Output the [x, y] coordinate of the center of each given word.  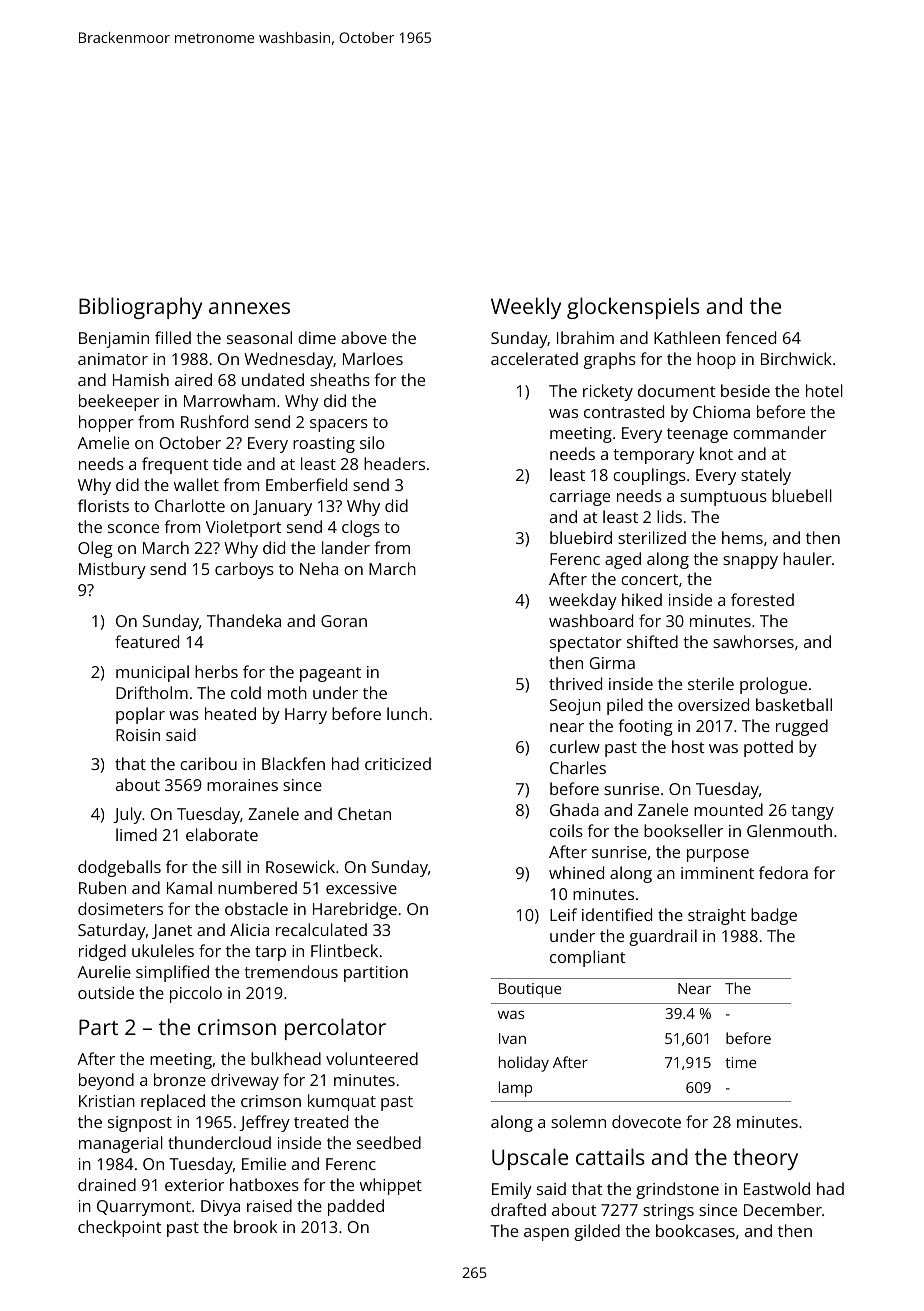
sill [231, 866]
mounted [728, 809]
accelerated [534, 358]
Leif [563, 914]
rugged [802, 727]
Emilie [264, 1163]
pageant [330, 674]
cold [246, 692]
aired [193, 379]
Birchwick [796, 358]
